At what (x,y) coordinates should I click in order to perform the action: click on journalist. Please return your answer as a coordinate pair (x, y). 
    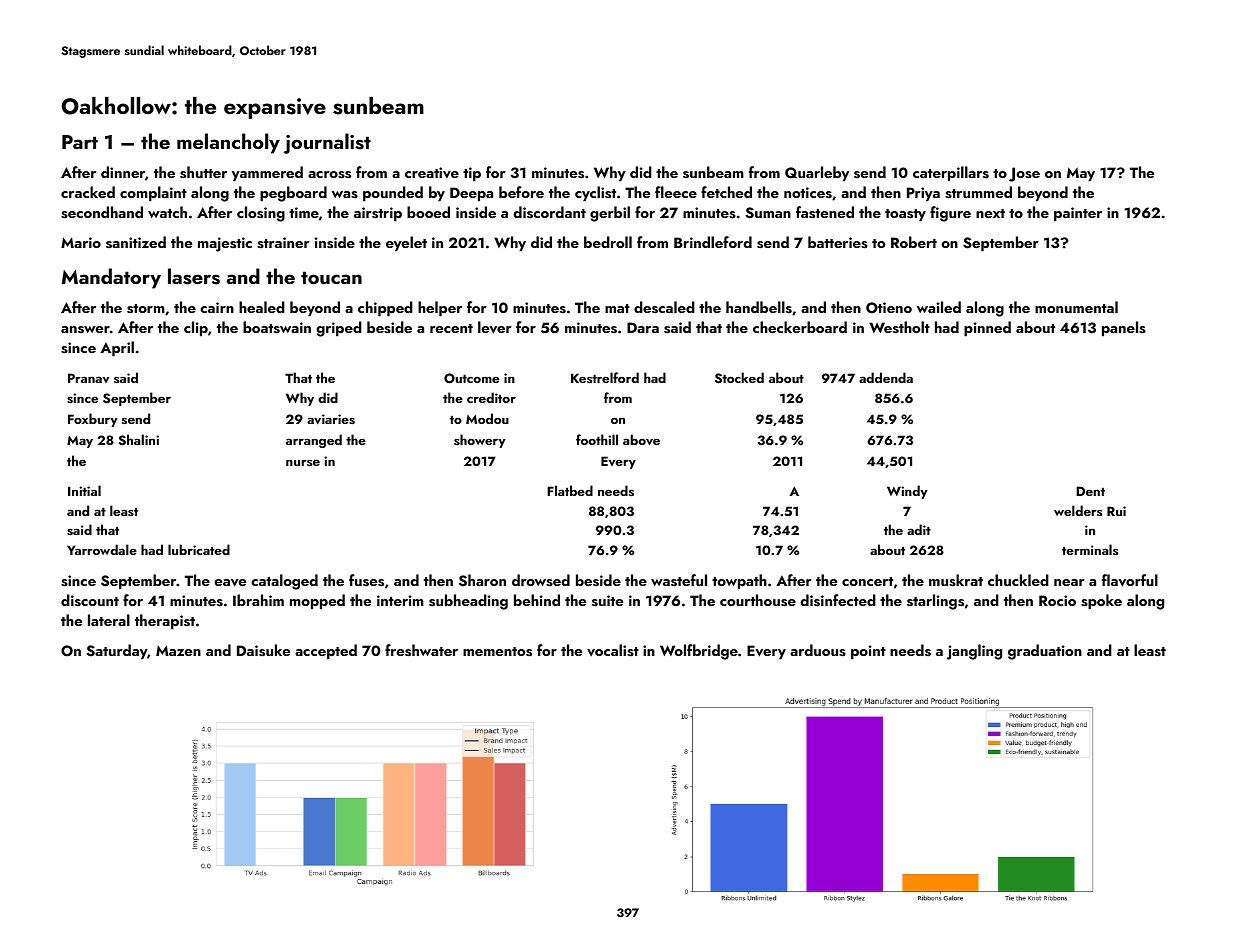
    Looking at the image, I should click on (327, 143).
